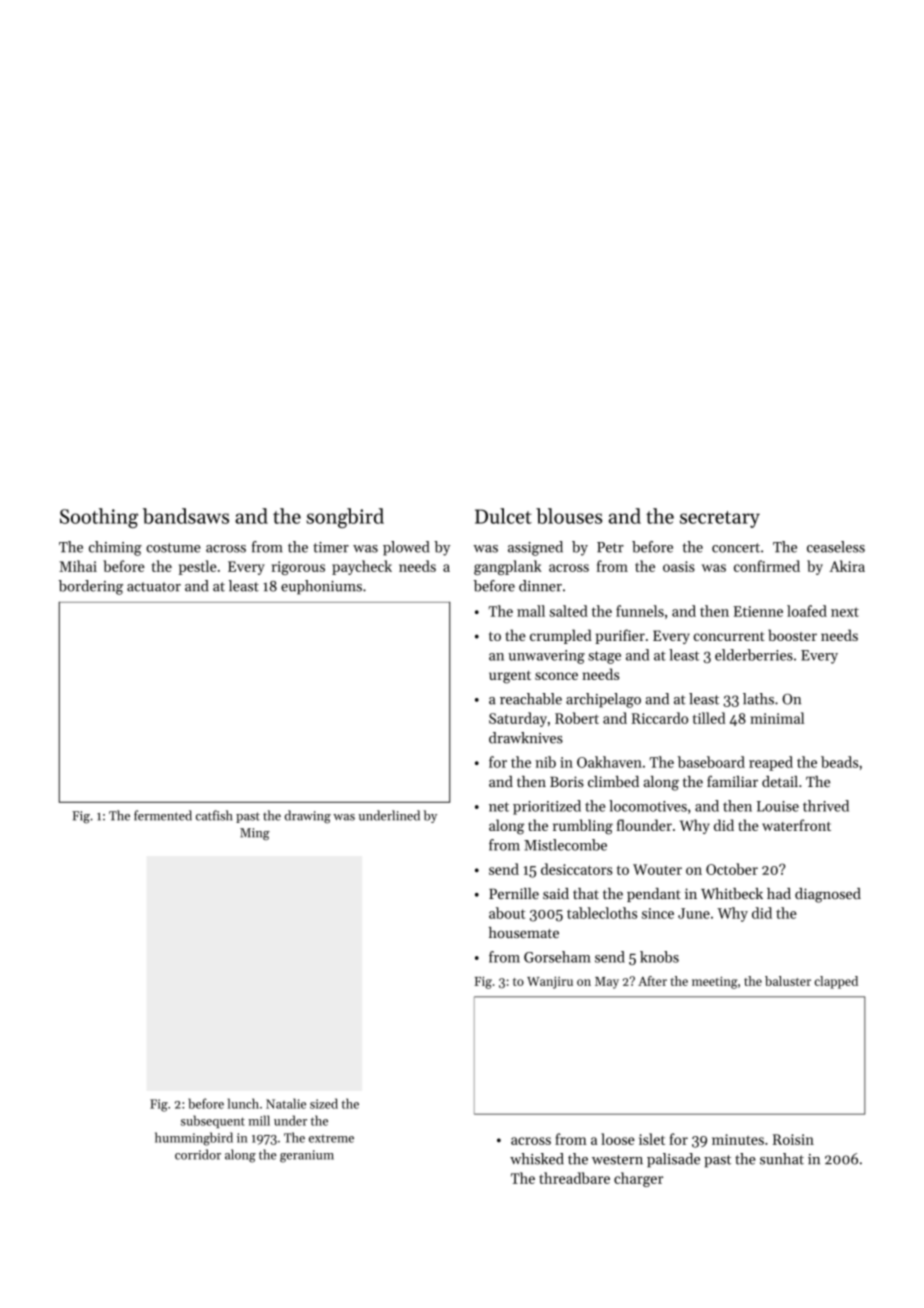 The image size is (924, 1308). I want to click on secretary, so click(720, 519).
